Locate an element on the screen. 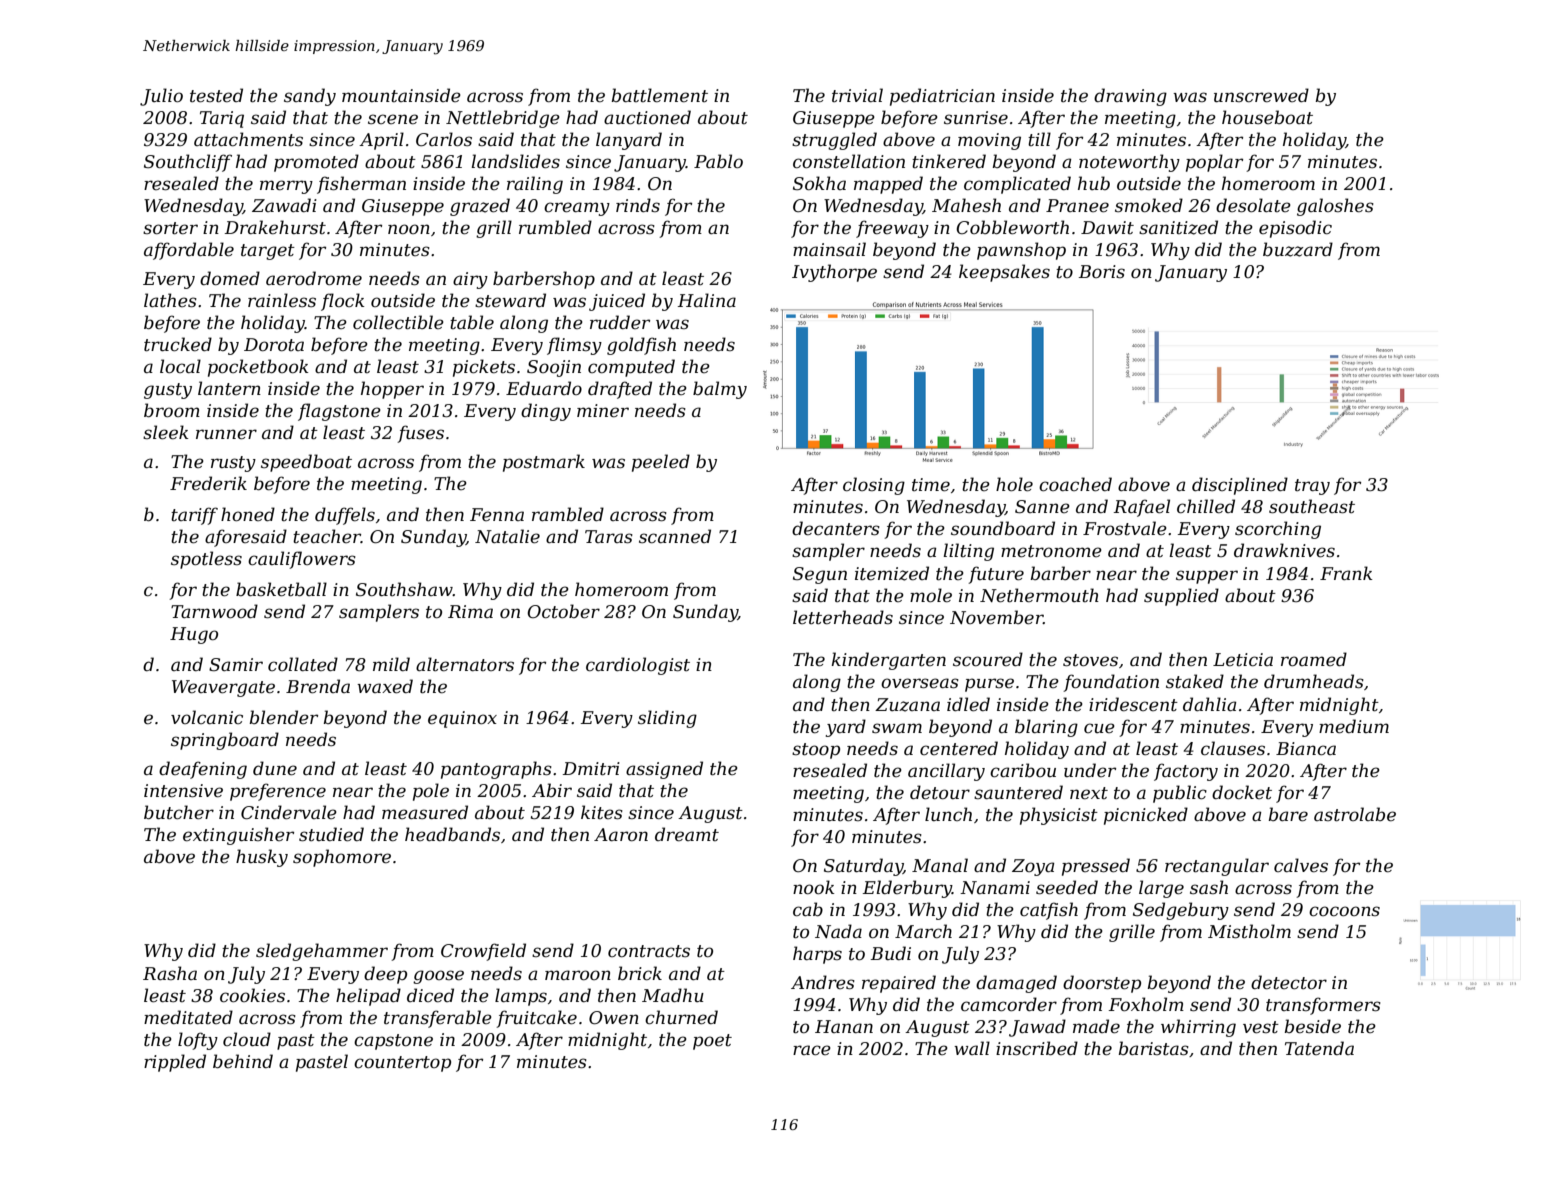  detour is located at coordinates (940, 792).
